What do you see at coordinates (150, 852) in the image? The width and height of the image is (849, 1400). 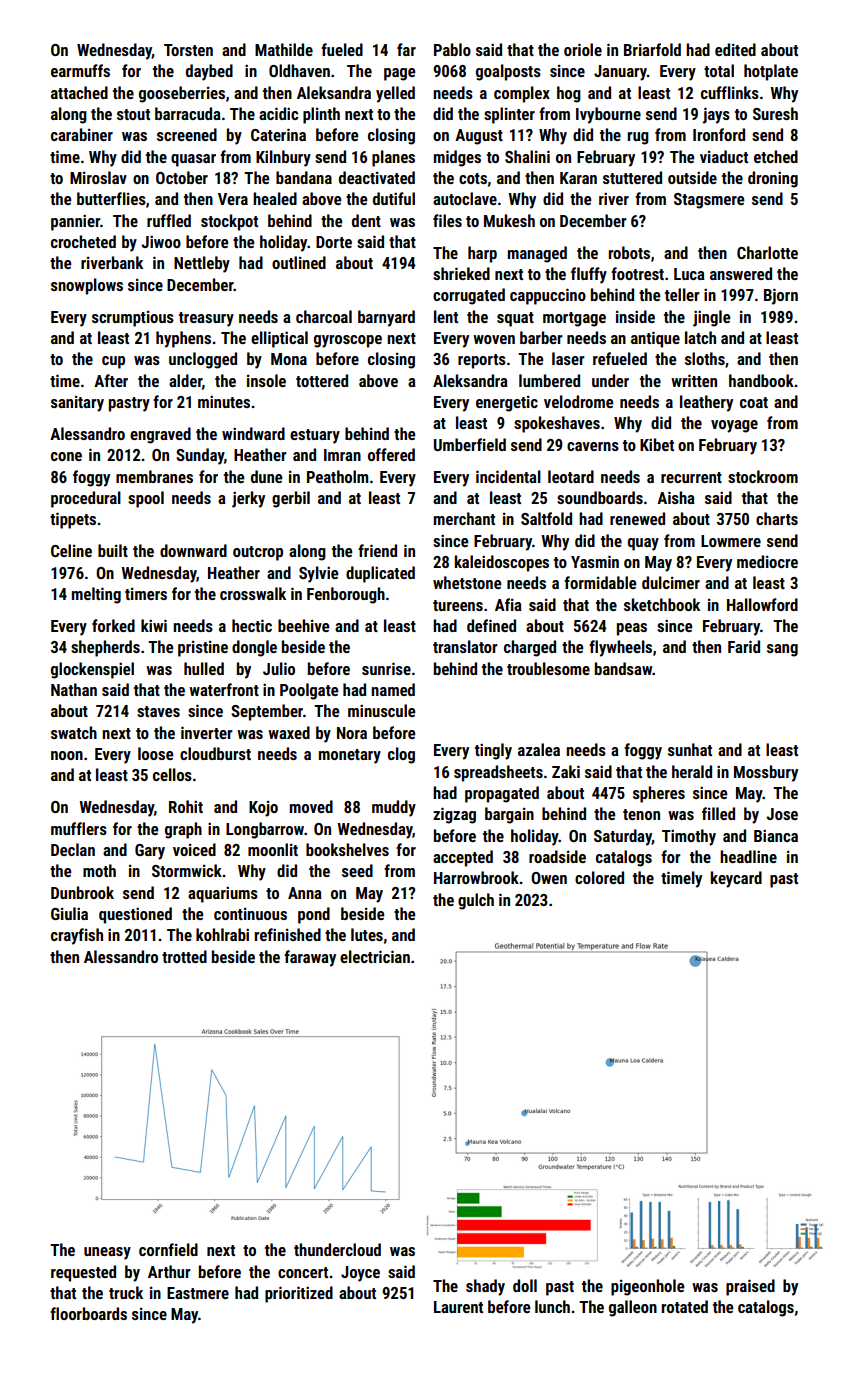 I see `Gary` at bounding box center [150, 852].
